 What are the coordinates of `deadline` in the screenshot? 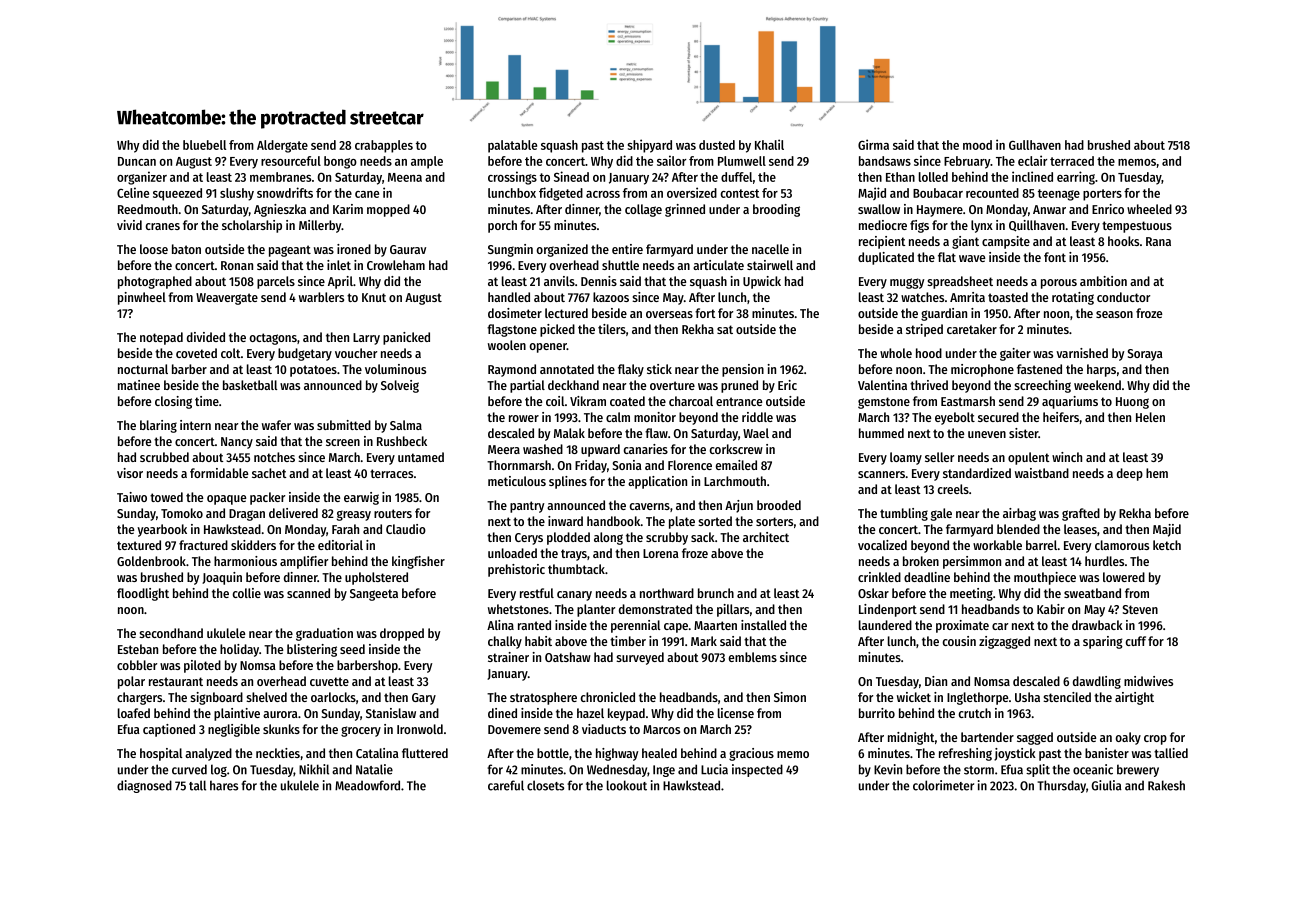 It's located at (927, 577).
